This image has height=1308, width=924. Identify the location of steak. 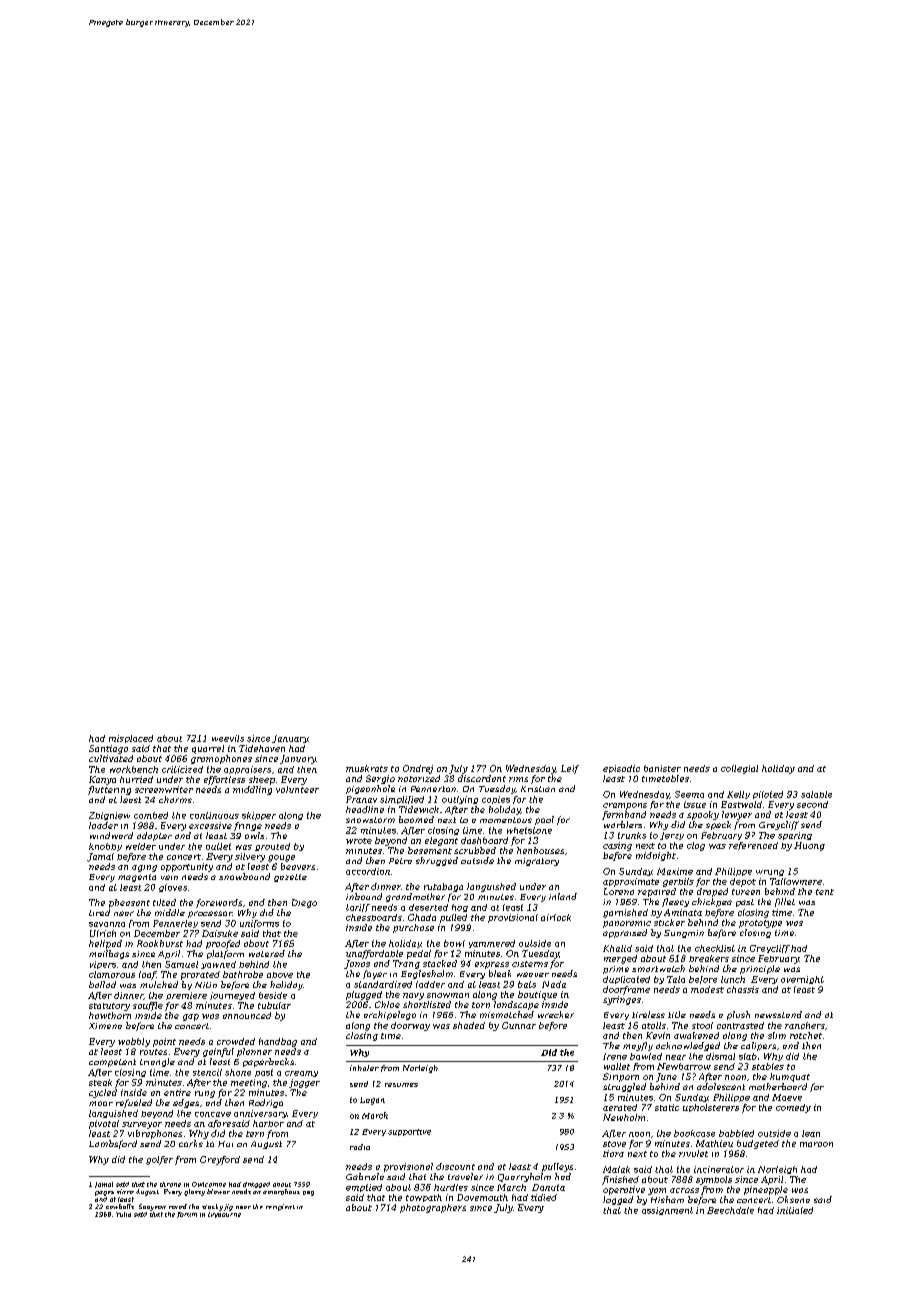
(100, 1082).
